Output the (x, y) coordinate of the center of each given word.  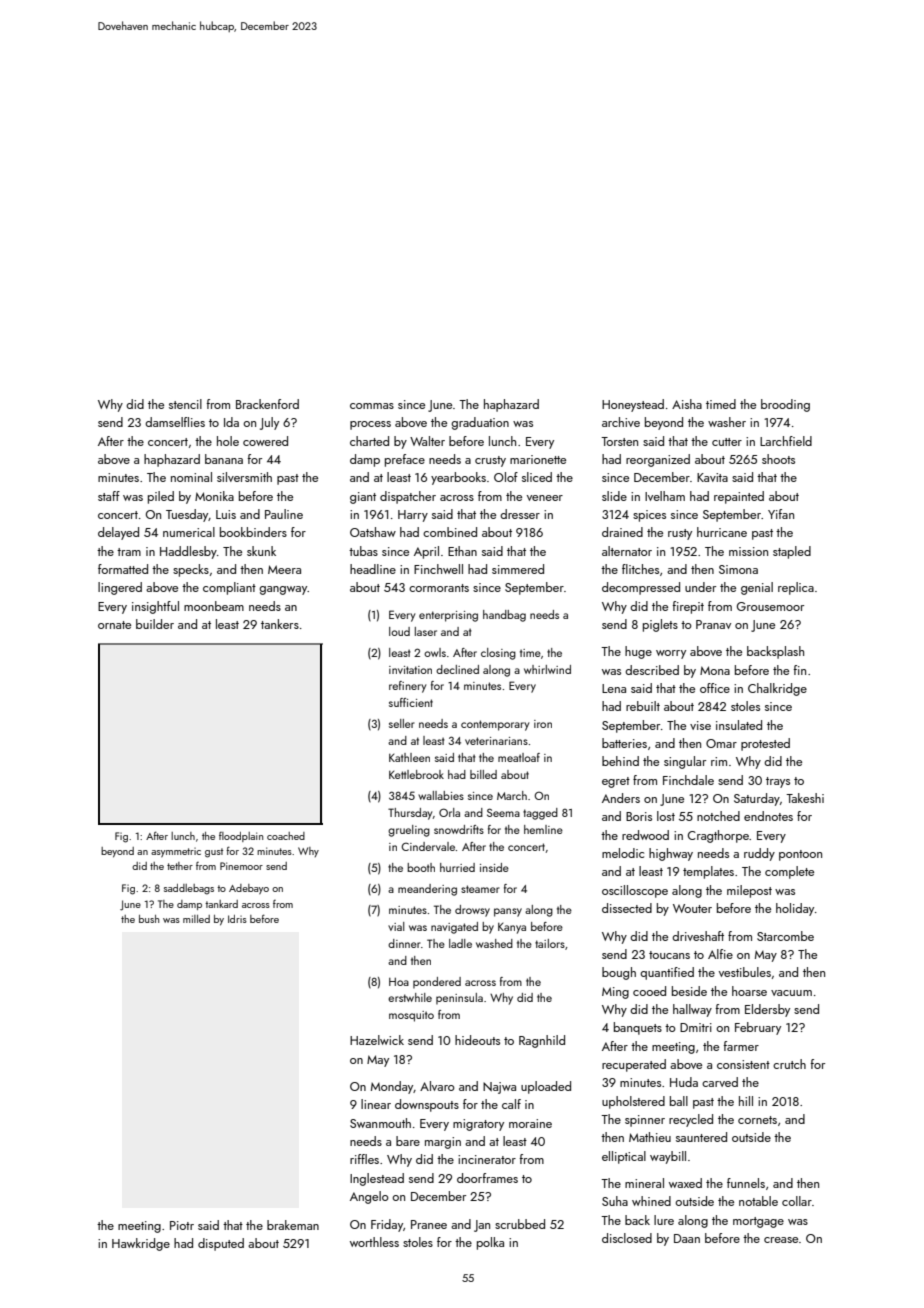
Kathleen (409, 757)
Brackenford (267, 404)
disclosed (627, 1238)
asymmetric (176, 852)
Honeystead (633, 405)
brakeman (293, 1225)
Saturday (757, 799)
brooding (785, 405)
